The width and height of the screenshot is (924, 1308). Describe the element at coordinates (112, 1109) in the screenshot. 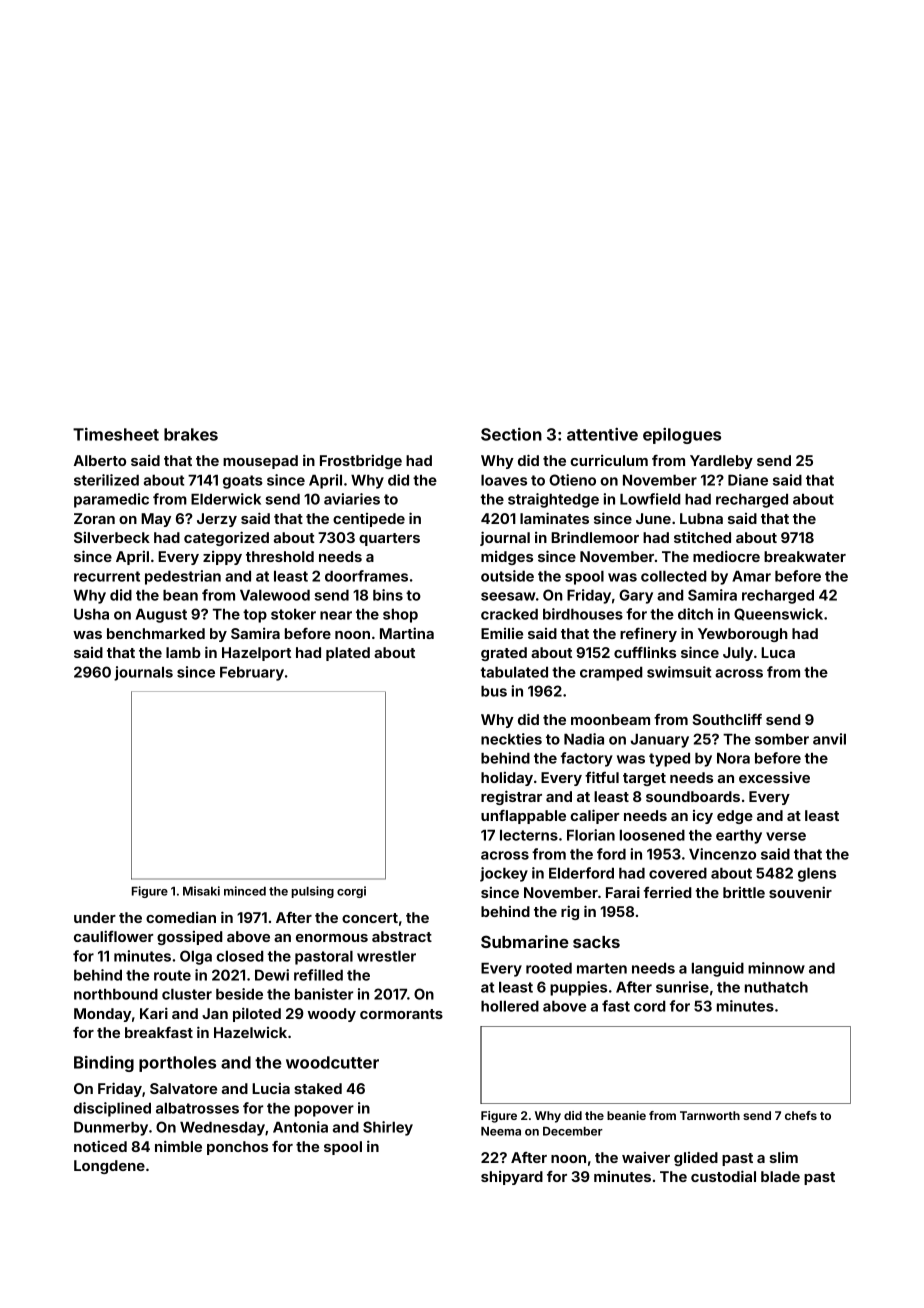

I see `disciplined` at that location.
